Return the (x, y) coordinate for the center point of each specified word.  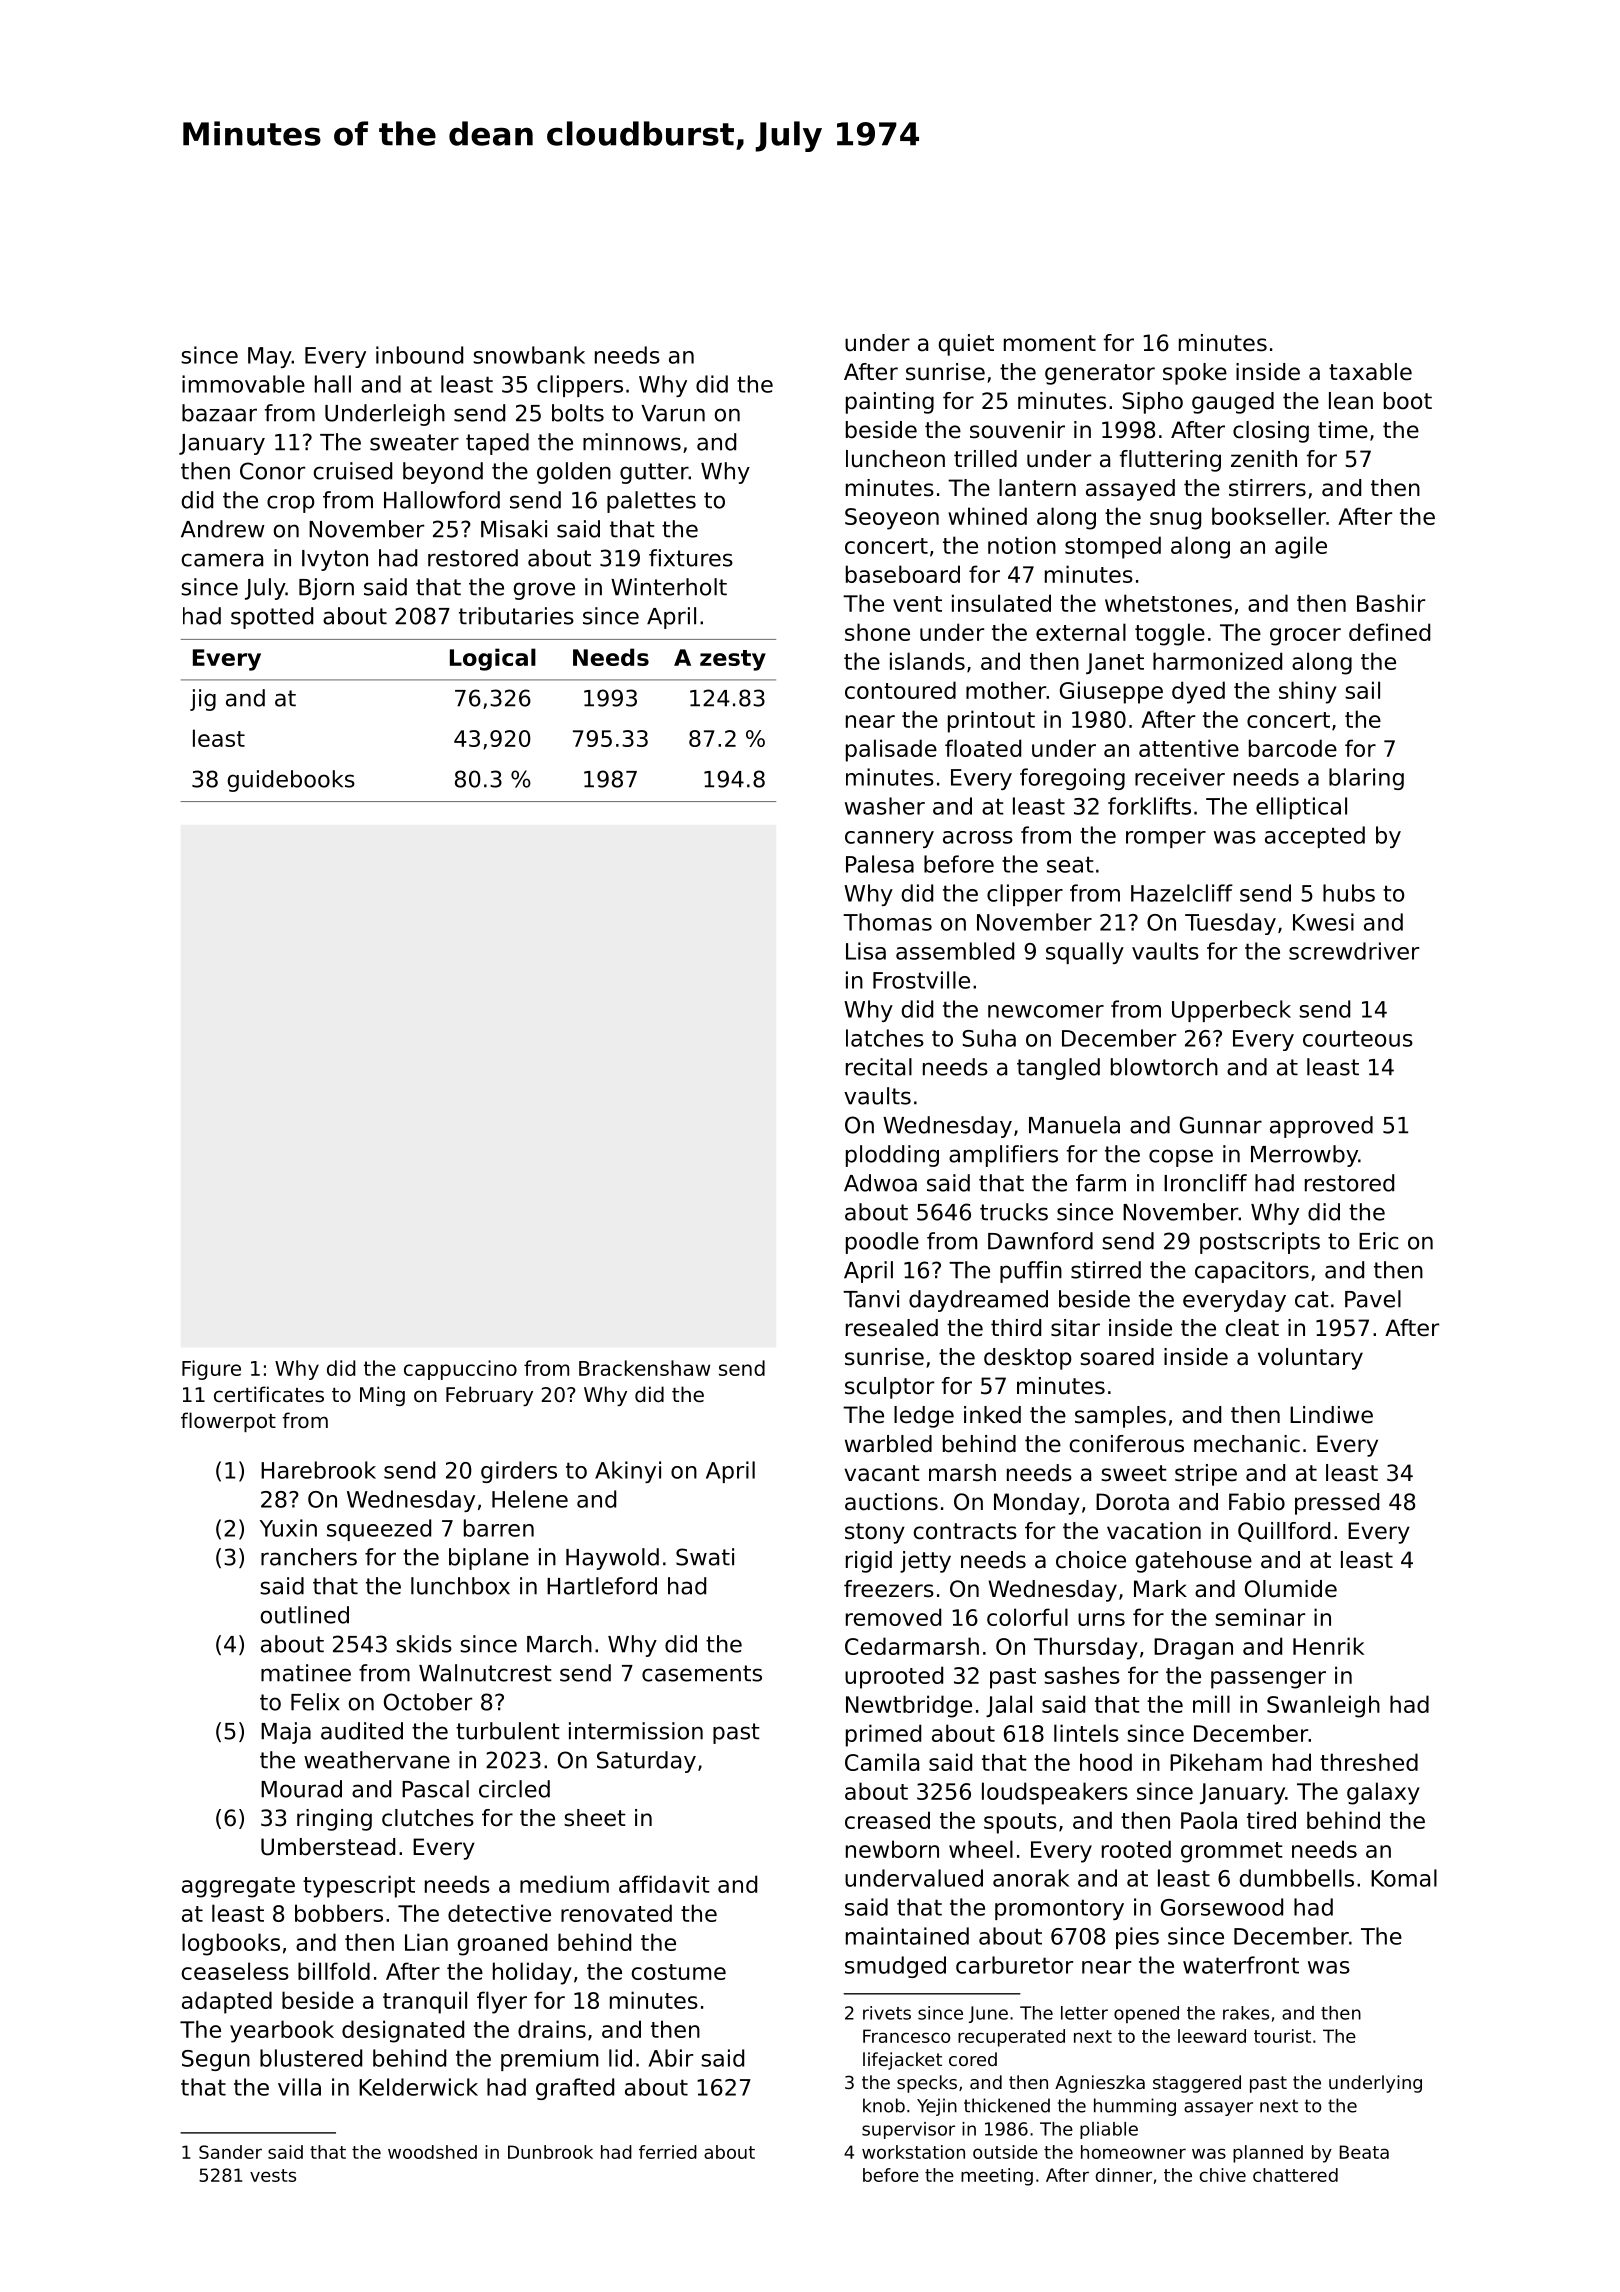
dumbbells (1296, 1878)
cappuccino (460, 1370)
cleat (1252, 1328)
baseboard (903, 574)
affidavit (664, 1884)
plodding (892, 1156)
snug (1175, 521)
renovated (616, 1913)
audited (362, 1731)
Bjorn (326, 589)
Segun (216, 2060)
